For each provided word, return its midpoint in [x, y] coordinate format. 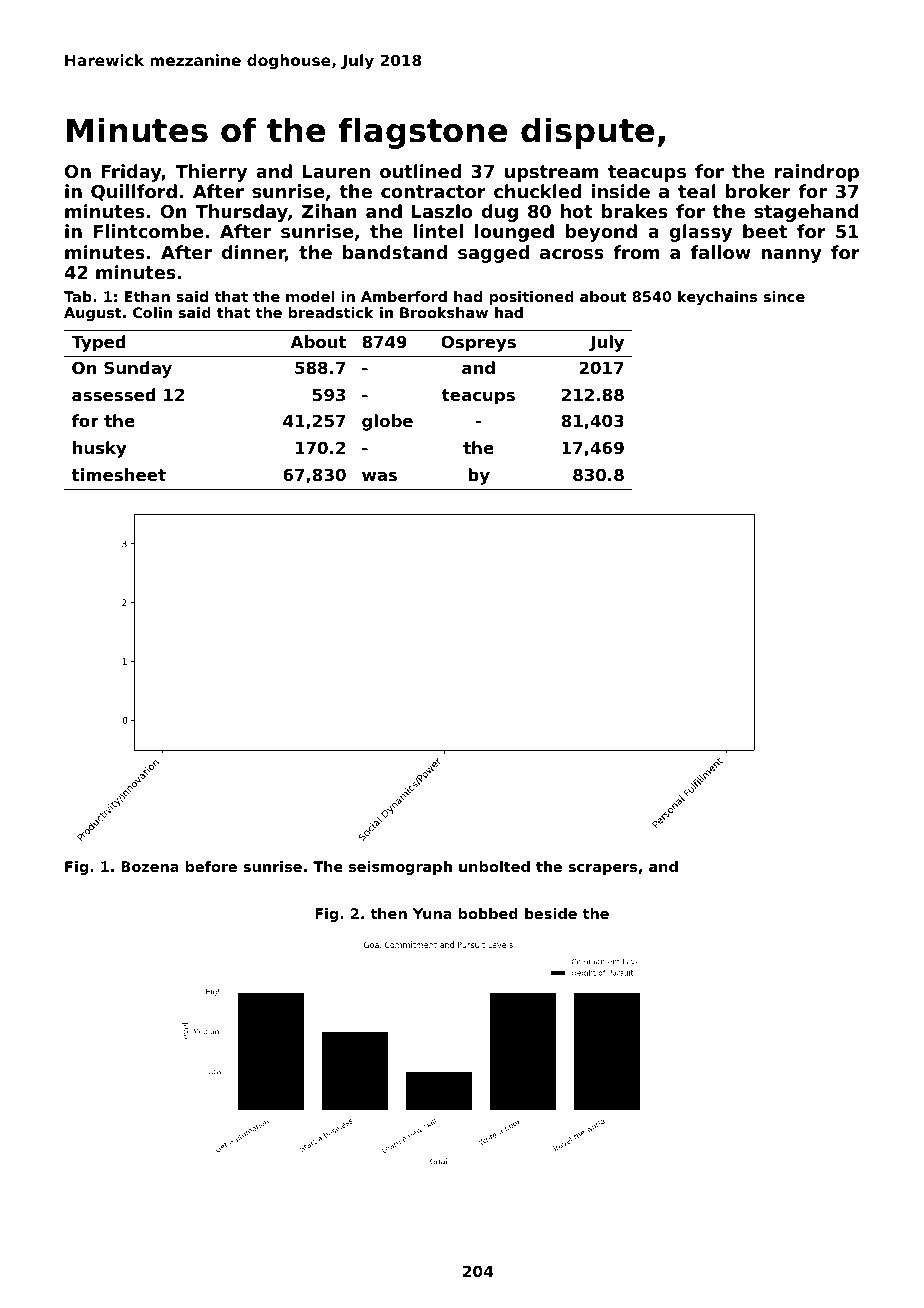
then [388, 913]
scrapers [603, 869]
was [379, 476]
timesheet [118, 474]
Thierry [211, 173]
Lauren [336, 171]
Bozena [150, 866]
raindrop [817, 173]
